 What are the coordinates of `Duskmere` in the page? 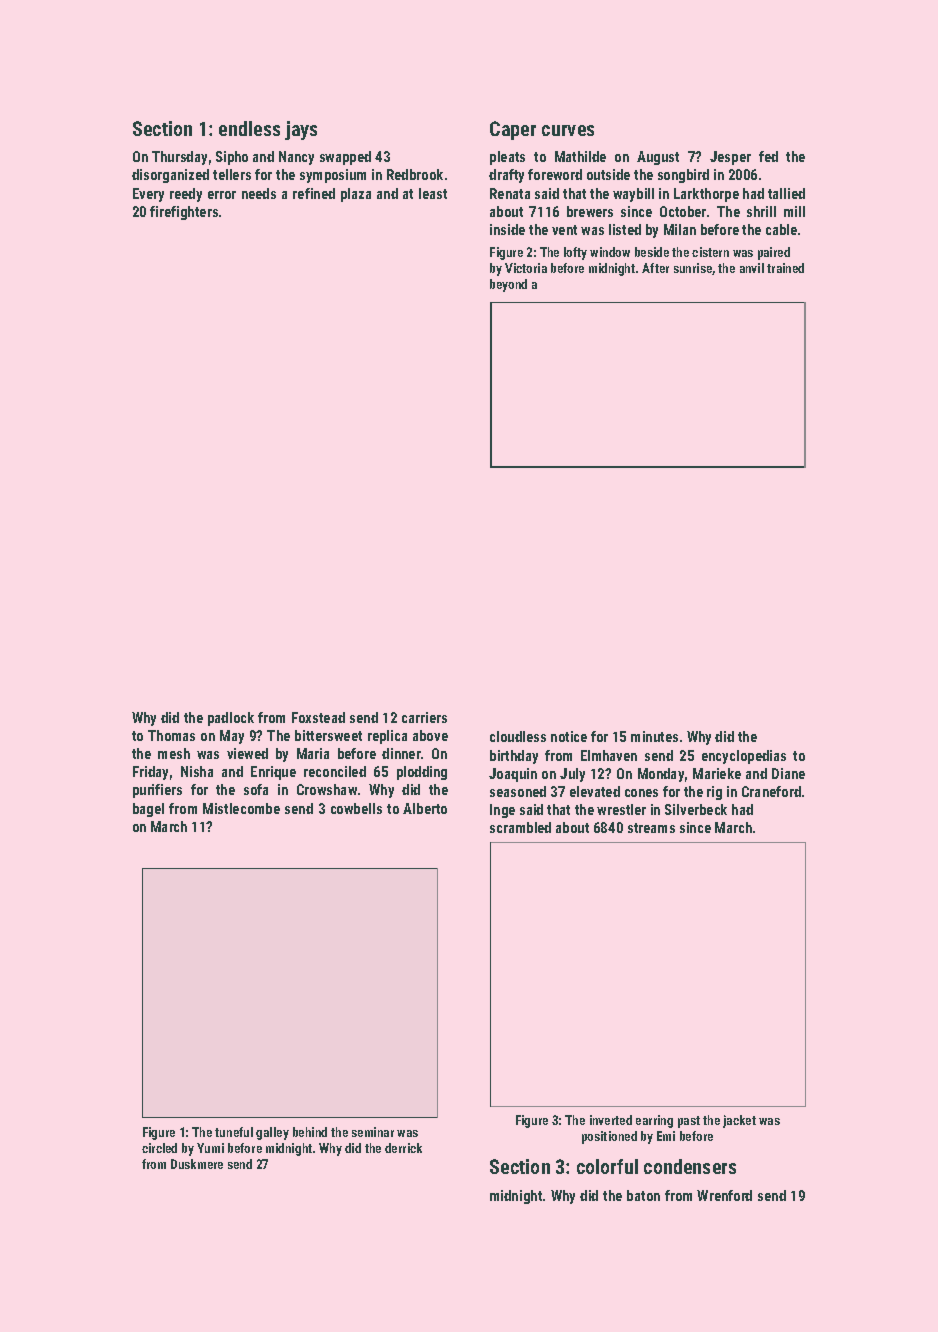 It's located at (197, 1164).
